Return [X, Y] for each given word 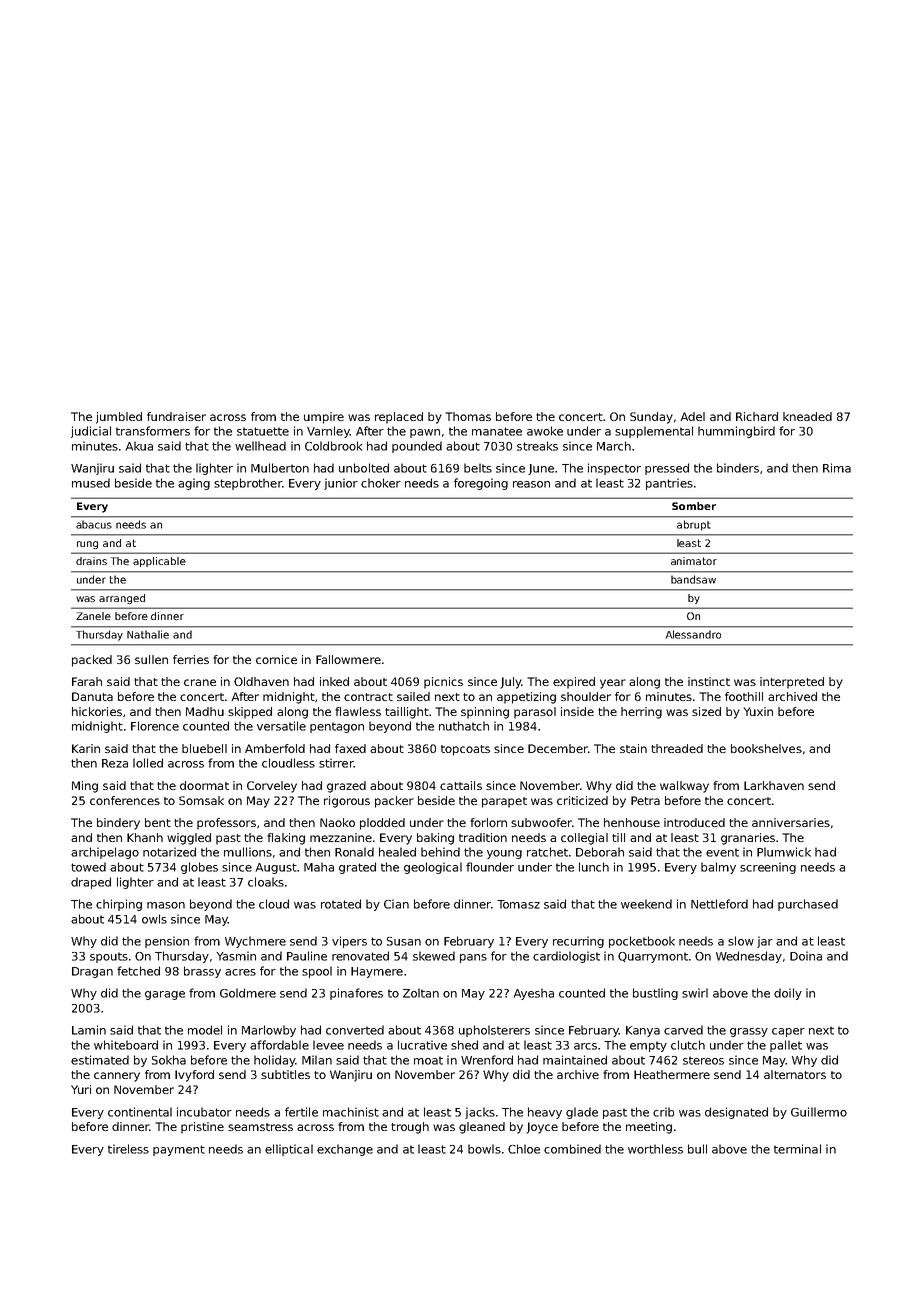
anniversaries [791, 822]
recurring [578, 942]
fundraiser [176, 416]
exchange [345, 1150]
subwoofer [541, 822]
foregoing [481, 484]
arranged [122, 599]
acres [240, 972]
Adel [692, 416]
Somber [694, 506]
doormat [204, 785]
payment [179, 1150]
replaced [399, 418]
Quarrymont [653, 957]
